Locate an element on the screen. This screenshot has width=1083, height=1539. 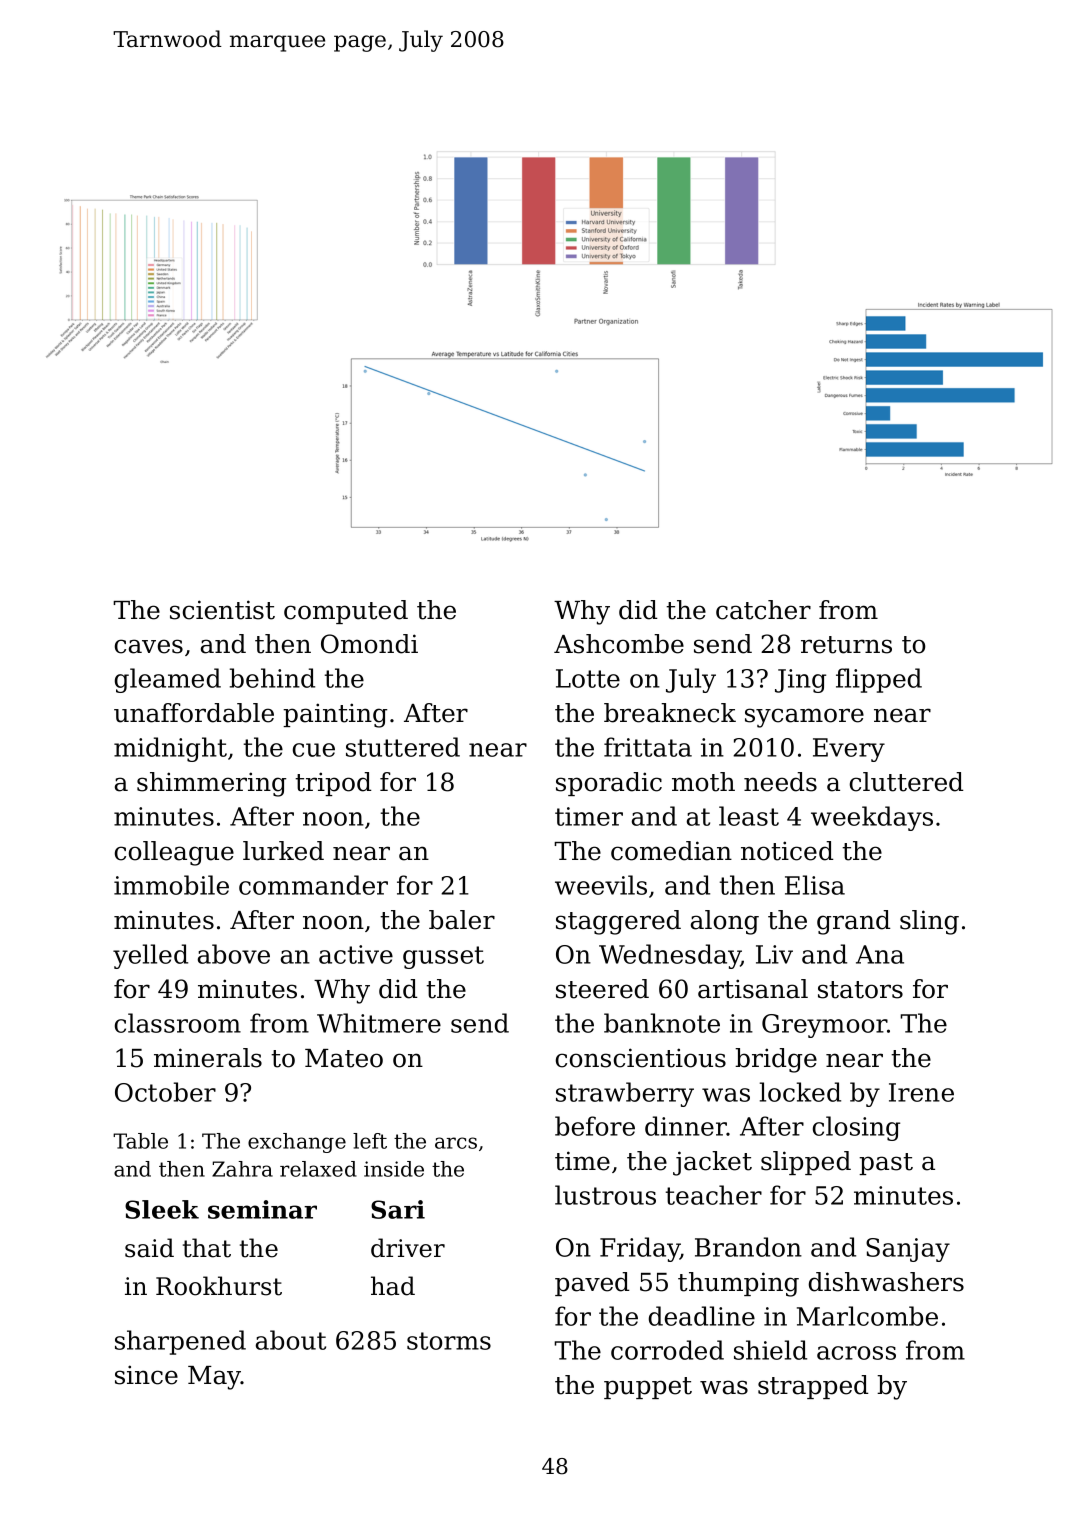
puppet is located at coordinates (648, 1388).
